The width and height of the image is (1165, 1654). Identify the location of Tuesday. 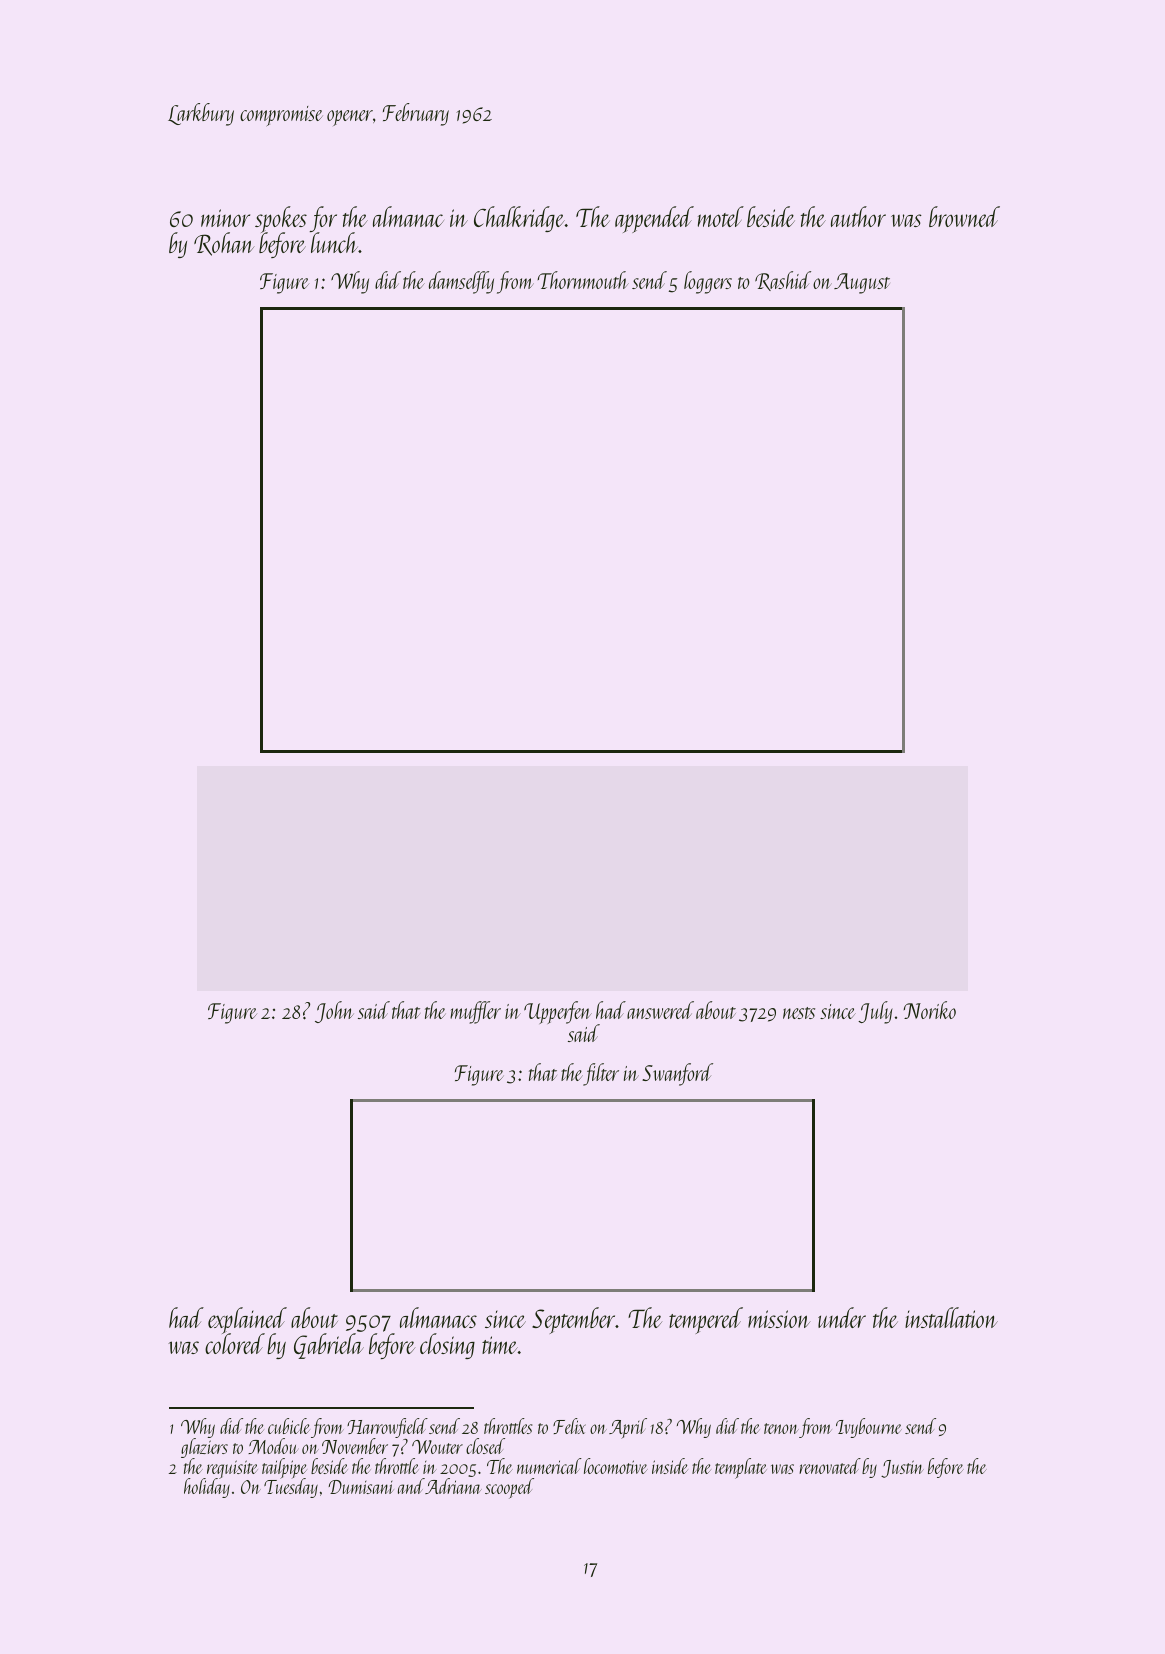
(291, 1488).
